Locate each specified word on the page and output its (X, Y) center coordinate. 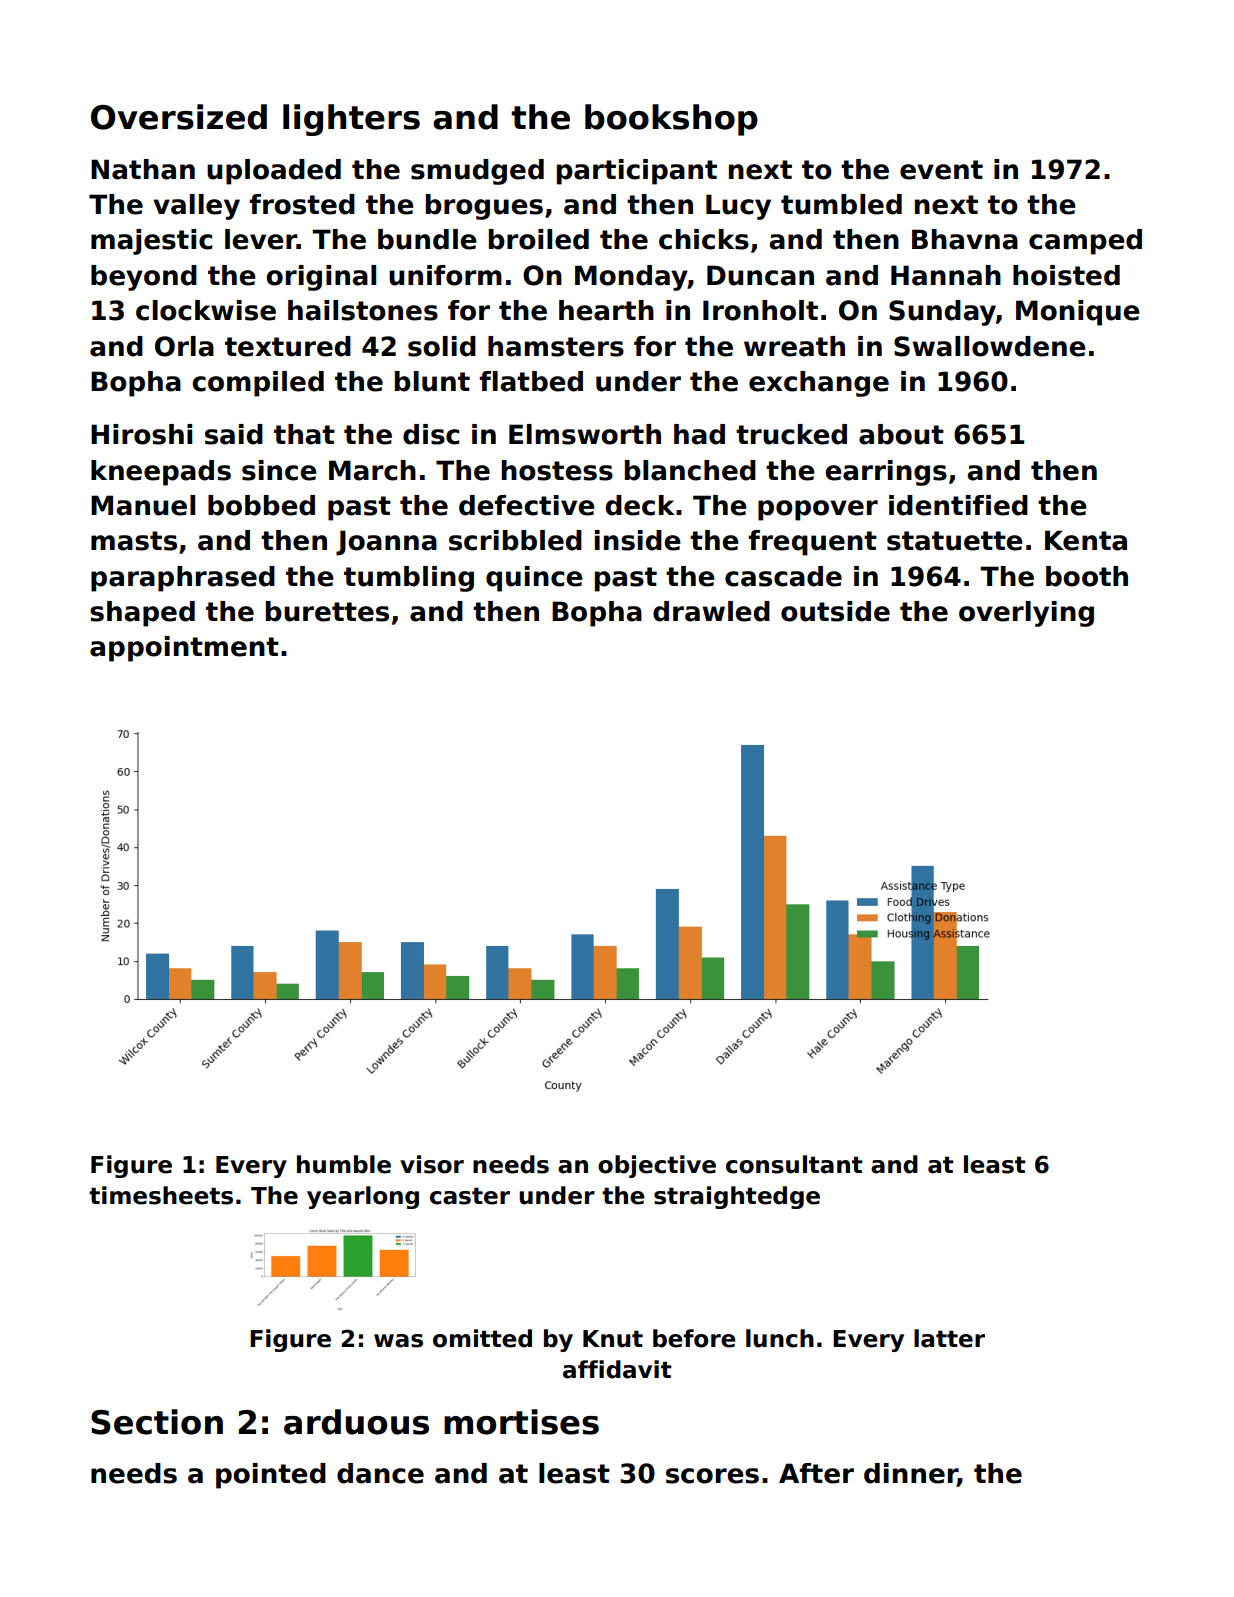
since (279, 470)
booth (1087, 576)
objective (657, 1166)
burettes (327, 611)
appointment (184, 649)
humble (344, 1164)
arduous (356, 1422)
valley (196, 207)
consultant (794, 1164)
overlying (1026, 614)
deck (640, 505)
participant (637, 172)
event (941, 170)
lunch (780, 1338)
